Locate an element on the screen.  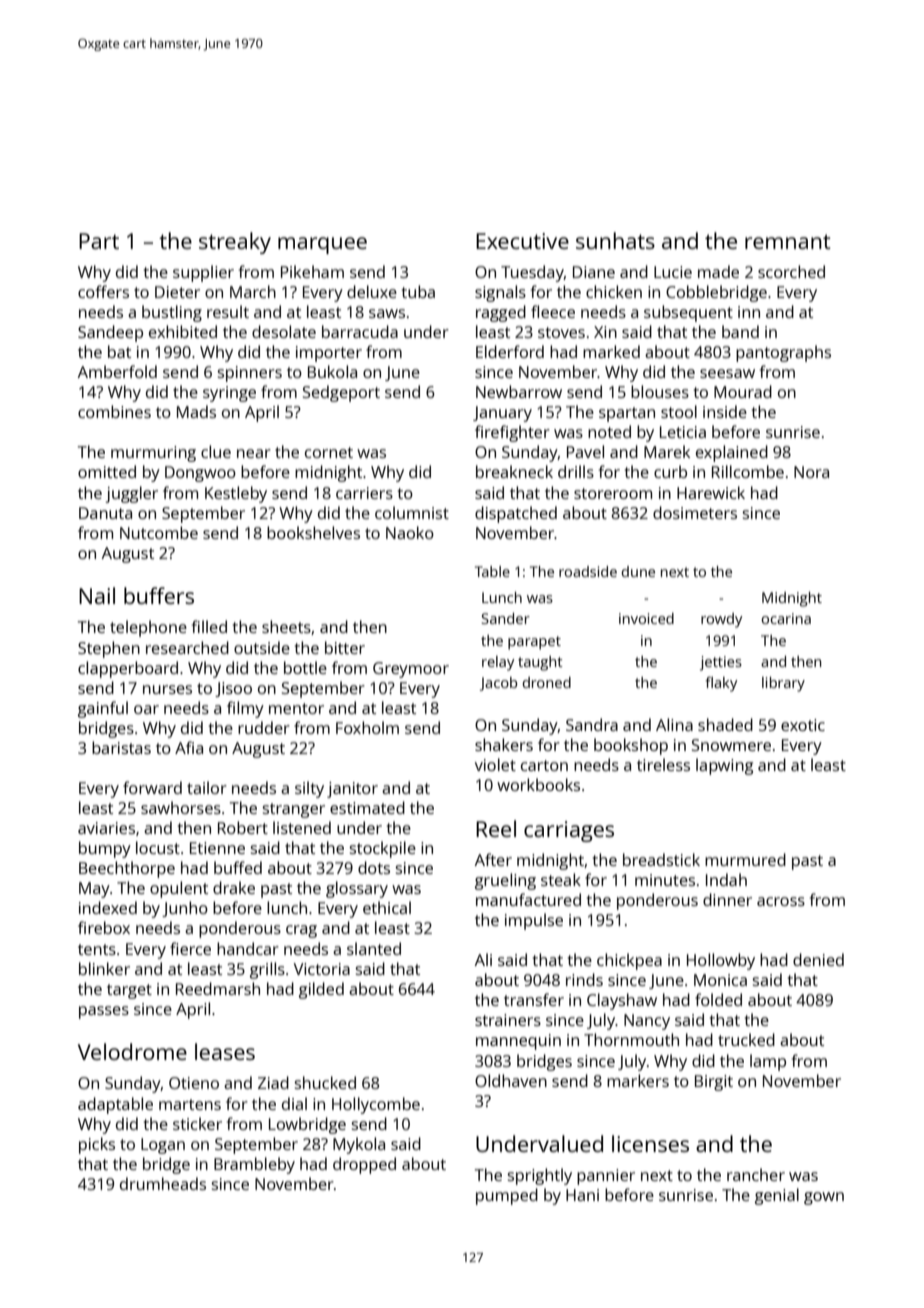
Elderford is located at coordinates (510, 351).
